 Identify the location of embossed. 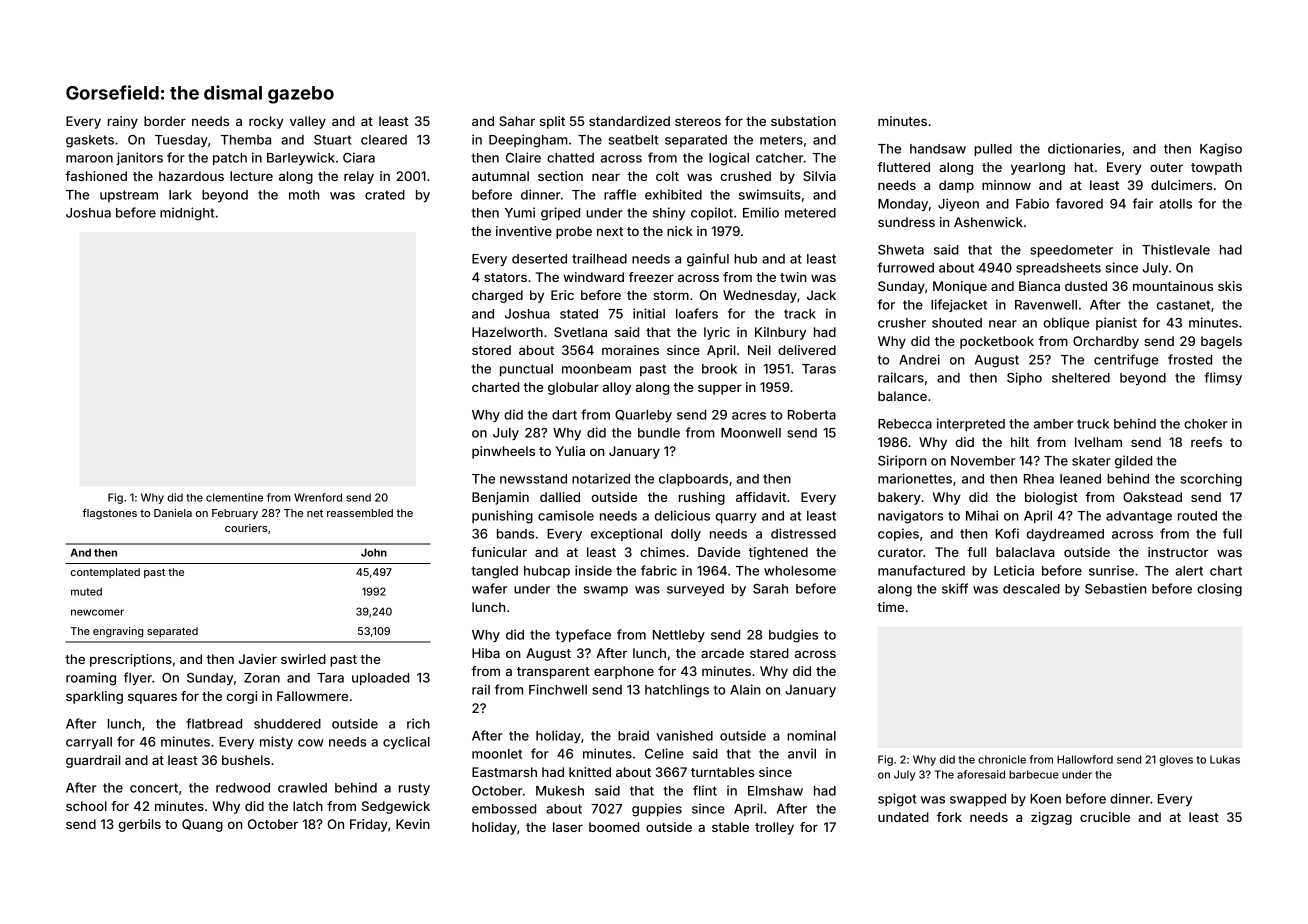
(504, 809).
